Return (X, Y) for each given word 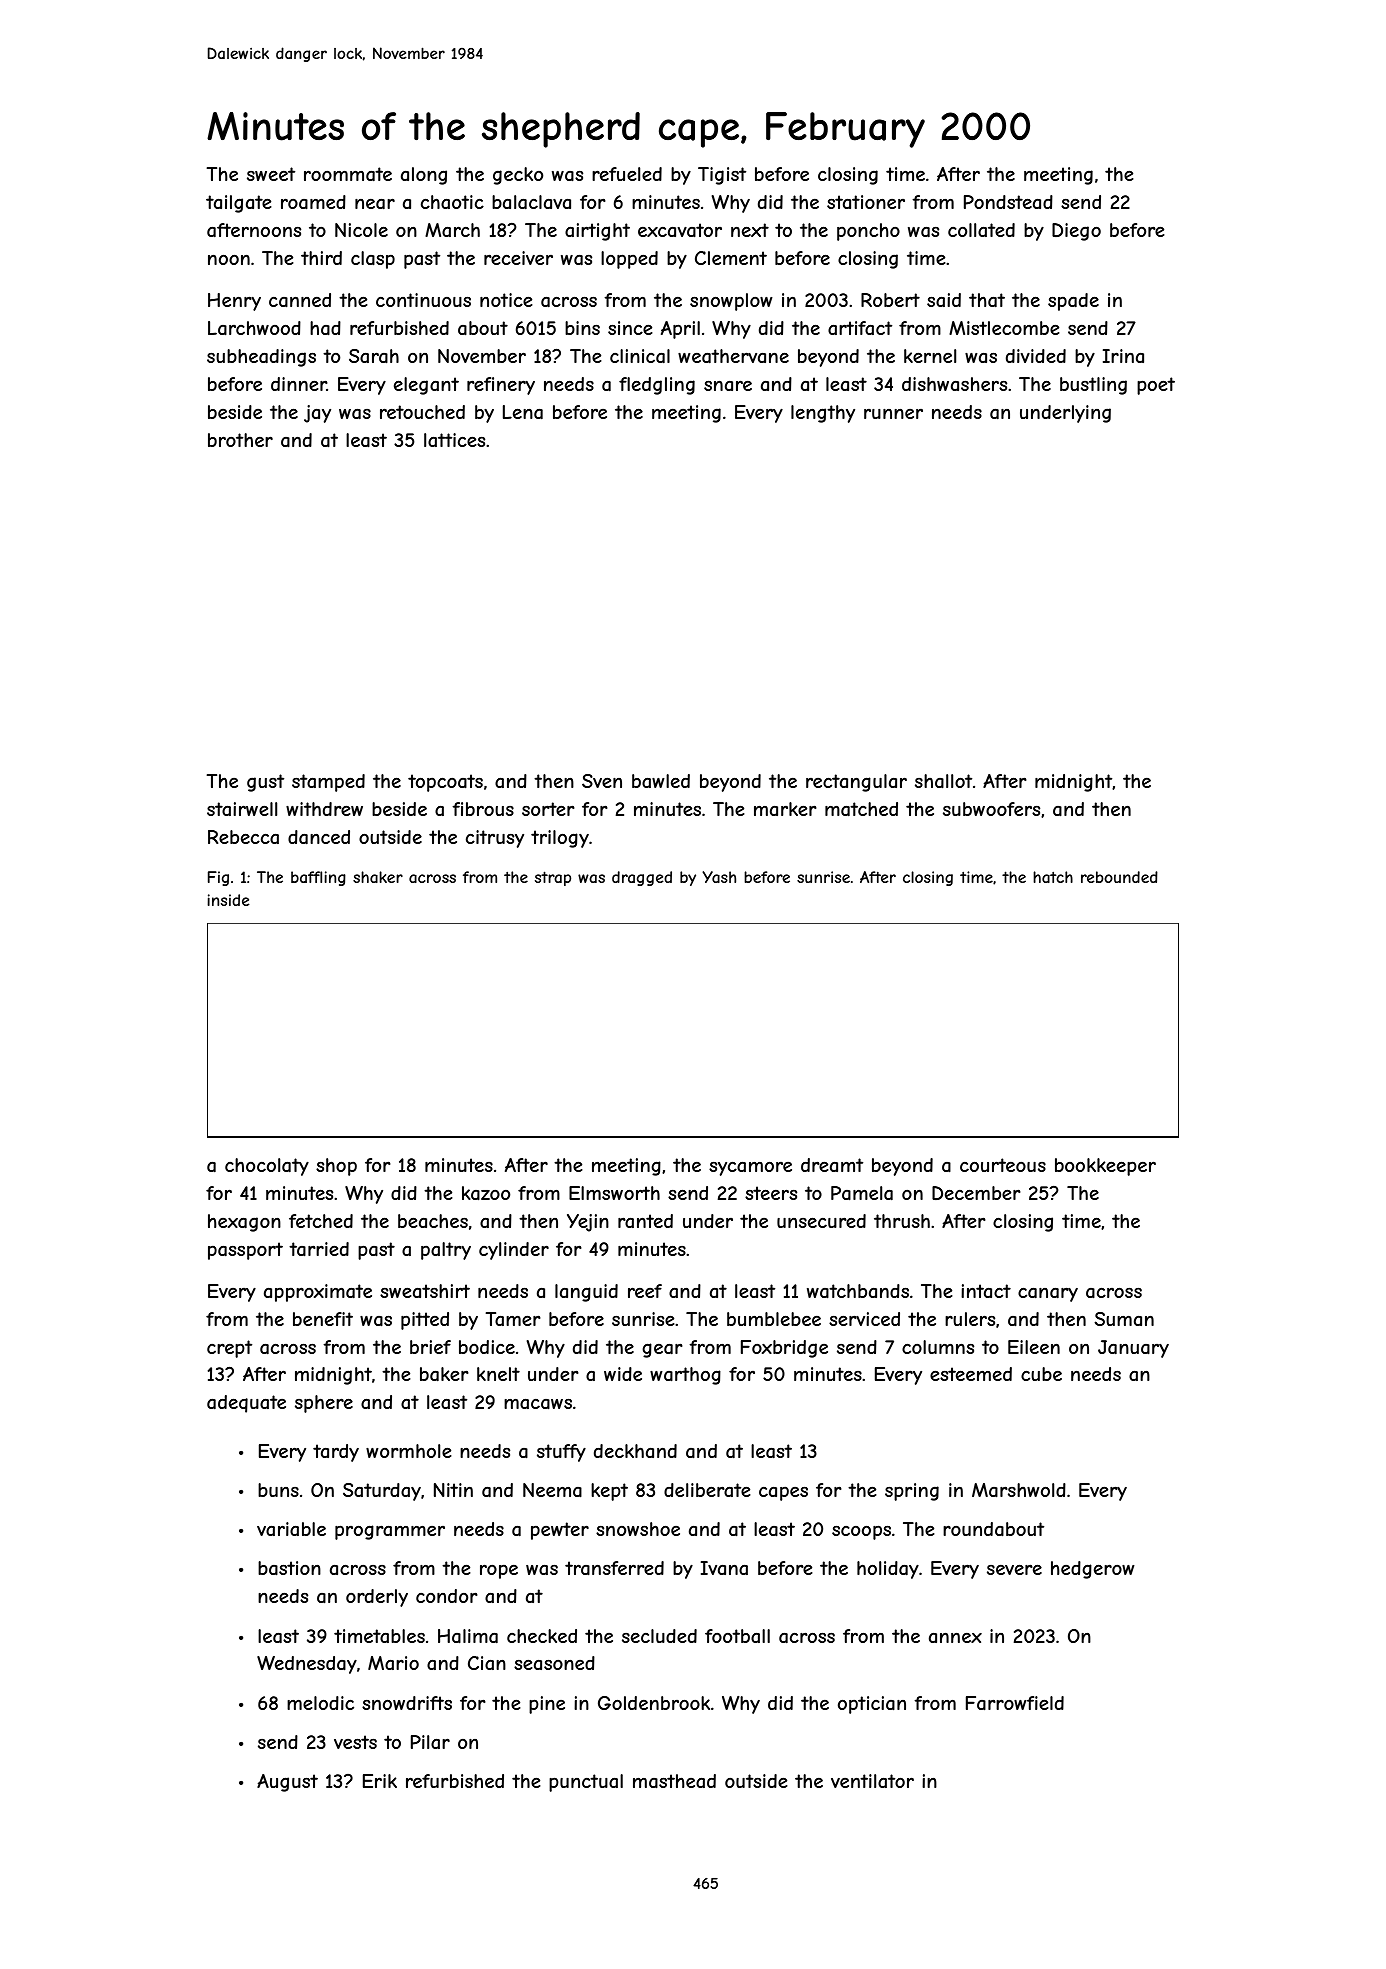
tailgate (239, 204)
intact (986, 1291)
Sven (602, 781)
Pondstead (1008, 202)
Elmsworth (614, 1193)
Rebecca (243, 837)
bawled (661, 781)
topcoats (445, 783)
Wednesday (307, 1665)
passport (245, 1251)
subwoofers (991, 809)
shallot (943, 781)
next (750, 230)
